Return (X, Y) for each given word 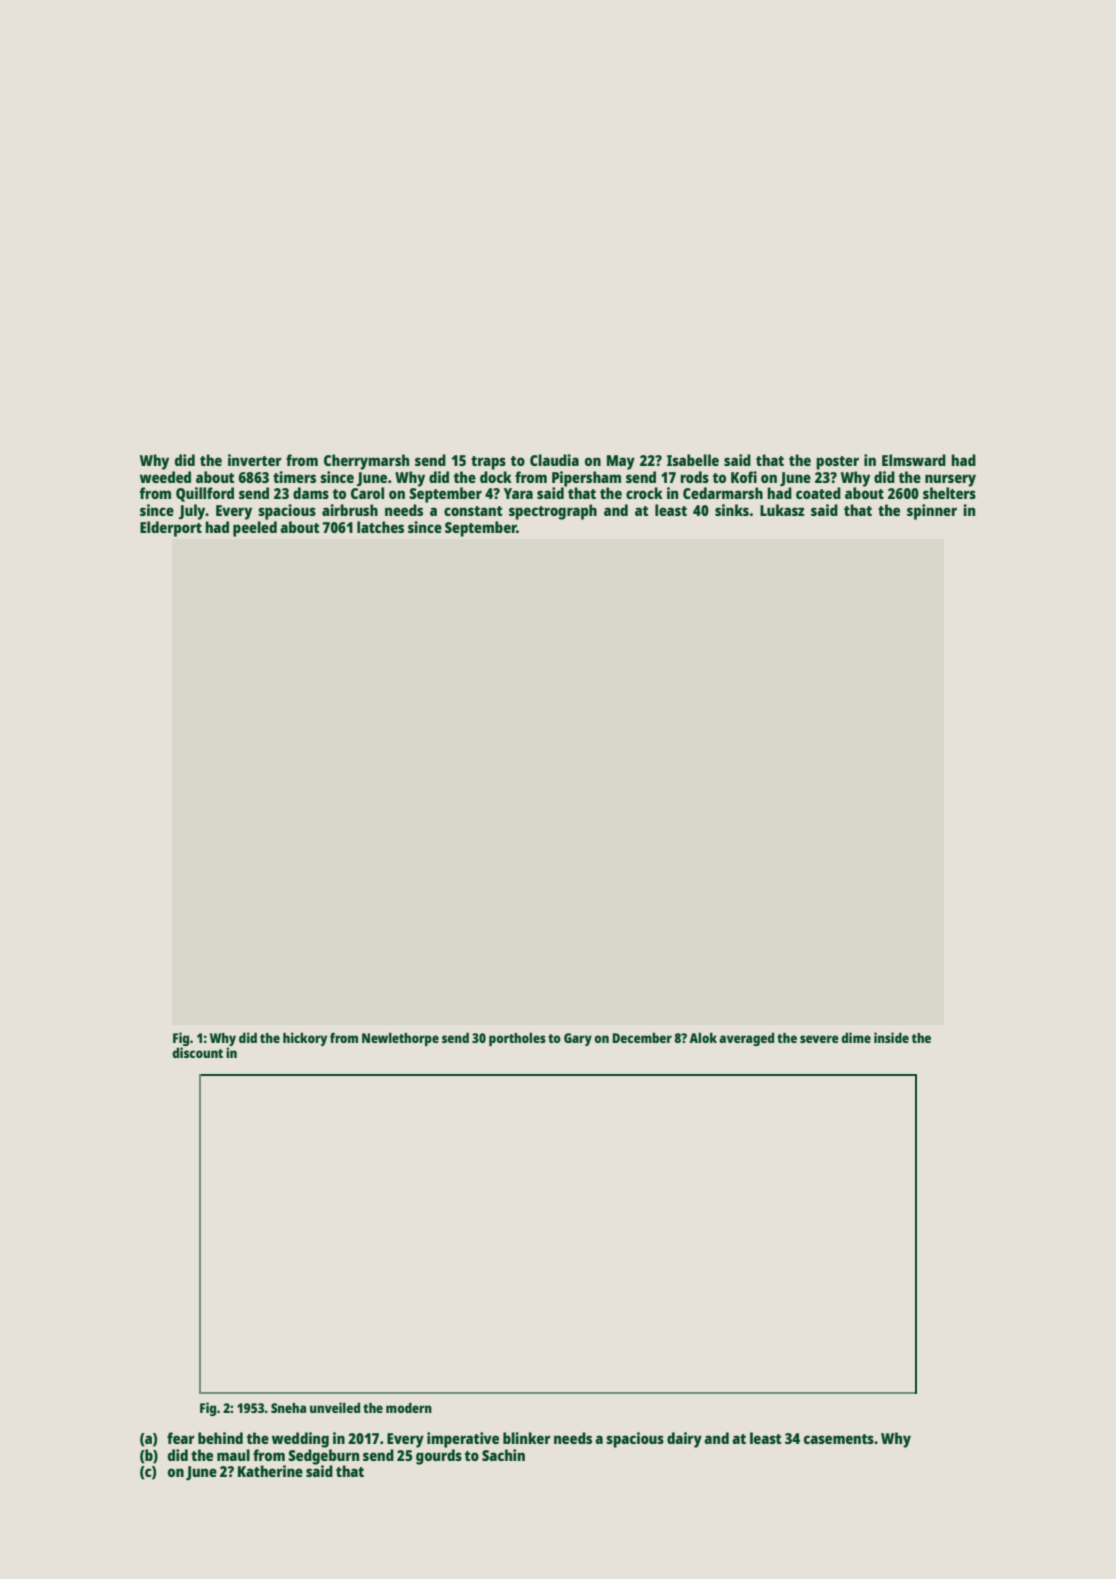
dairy (684, 1440)
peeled (255, 529)
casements (839, 1439)
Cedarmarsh (723, 493)
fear (181, 1438)
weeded (165, 477)
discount (197, 1052)
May (621, 462)
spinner (932, 512)
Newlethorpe (400, 1039)
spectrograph (553, 512)
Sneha (288, 1408)
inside (891, 1037)
